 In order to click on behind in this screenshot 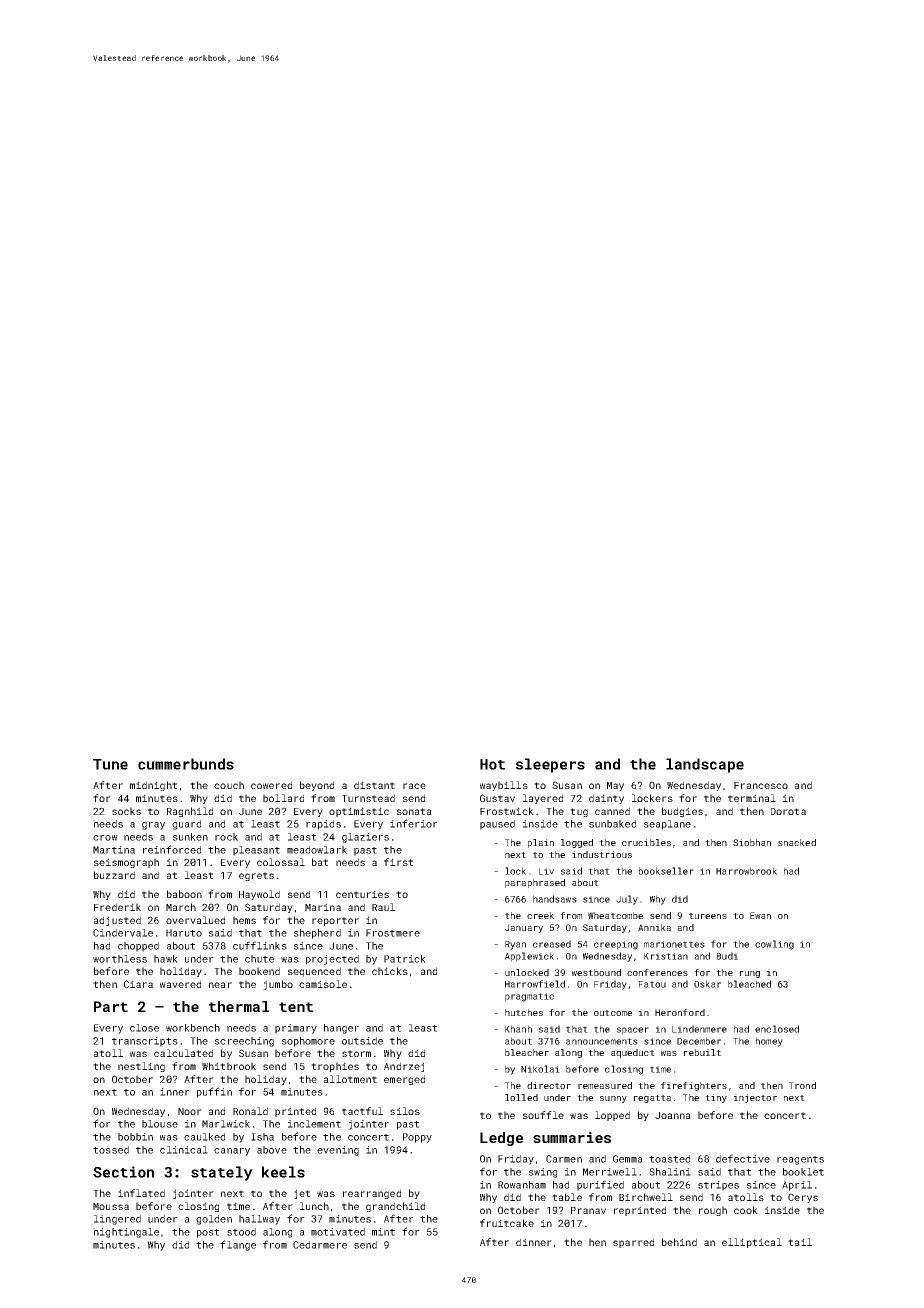, I will do `click(679, 1242)`.
